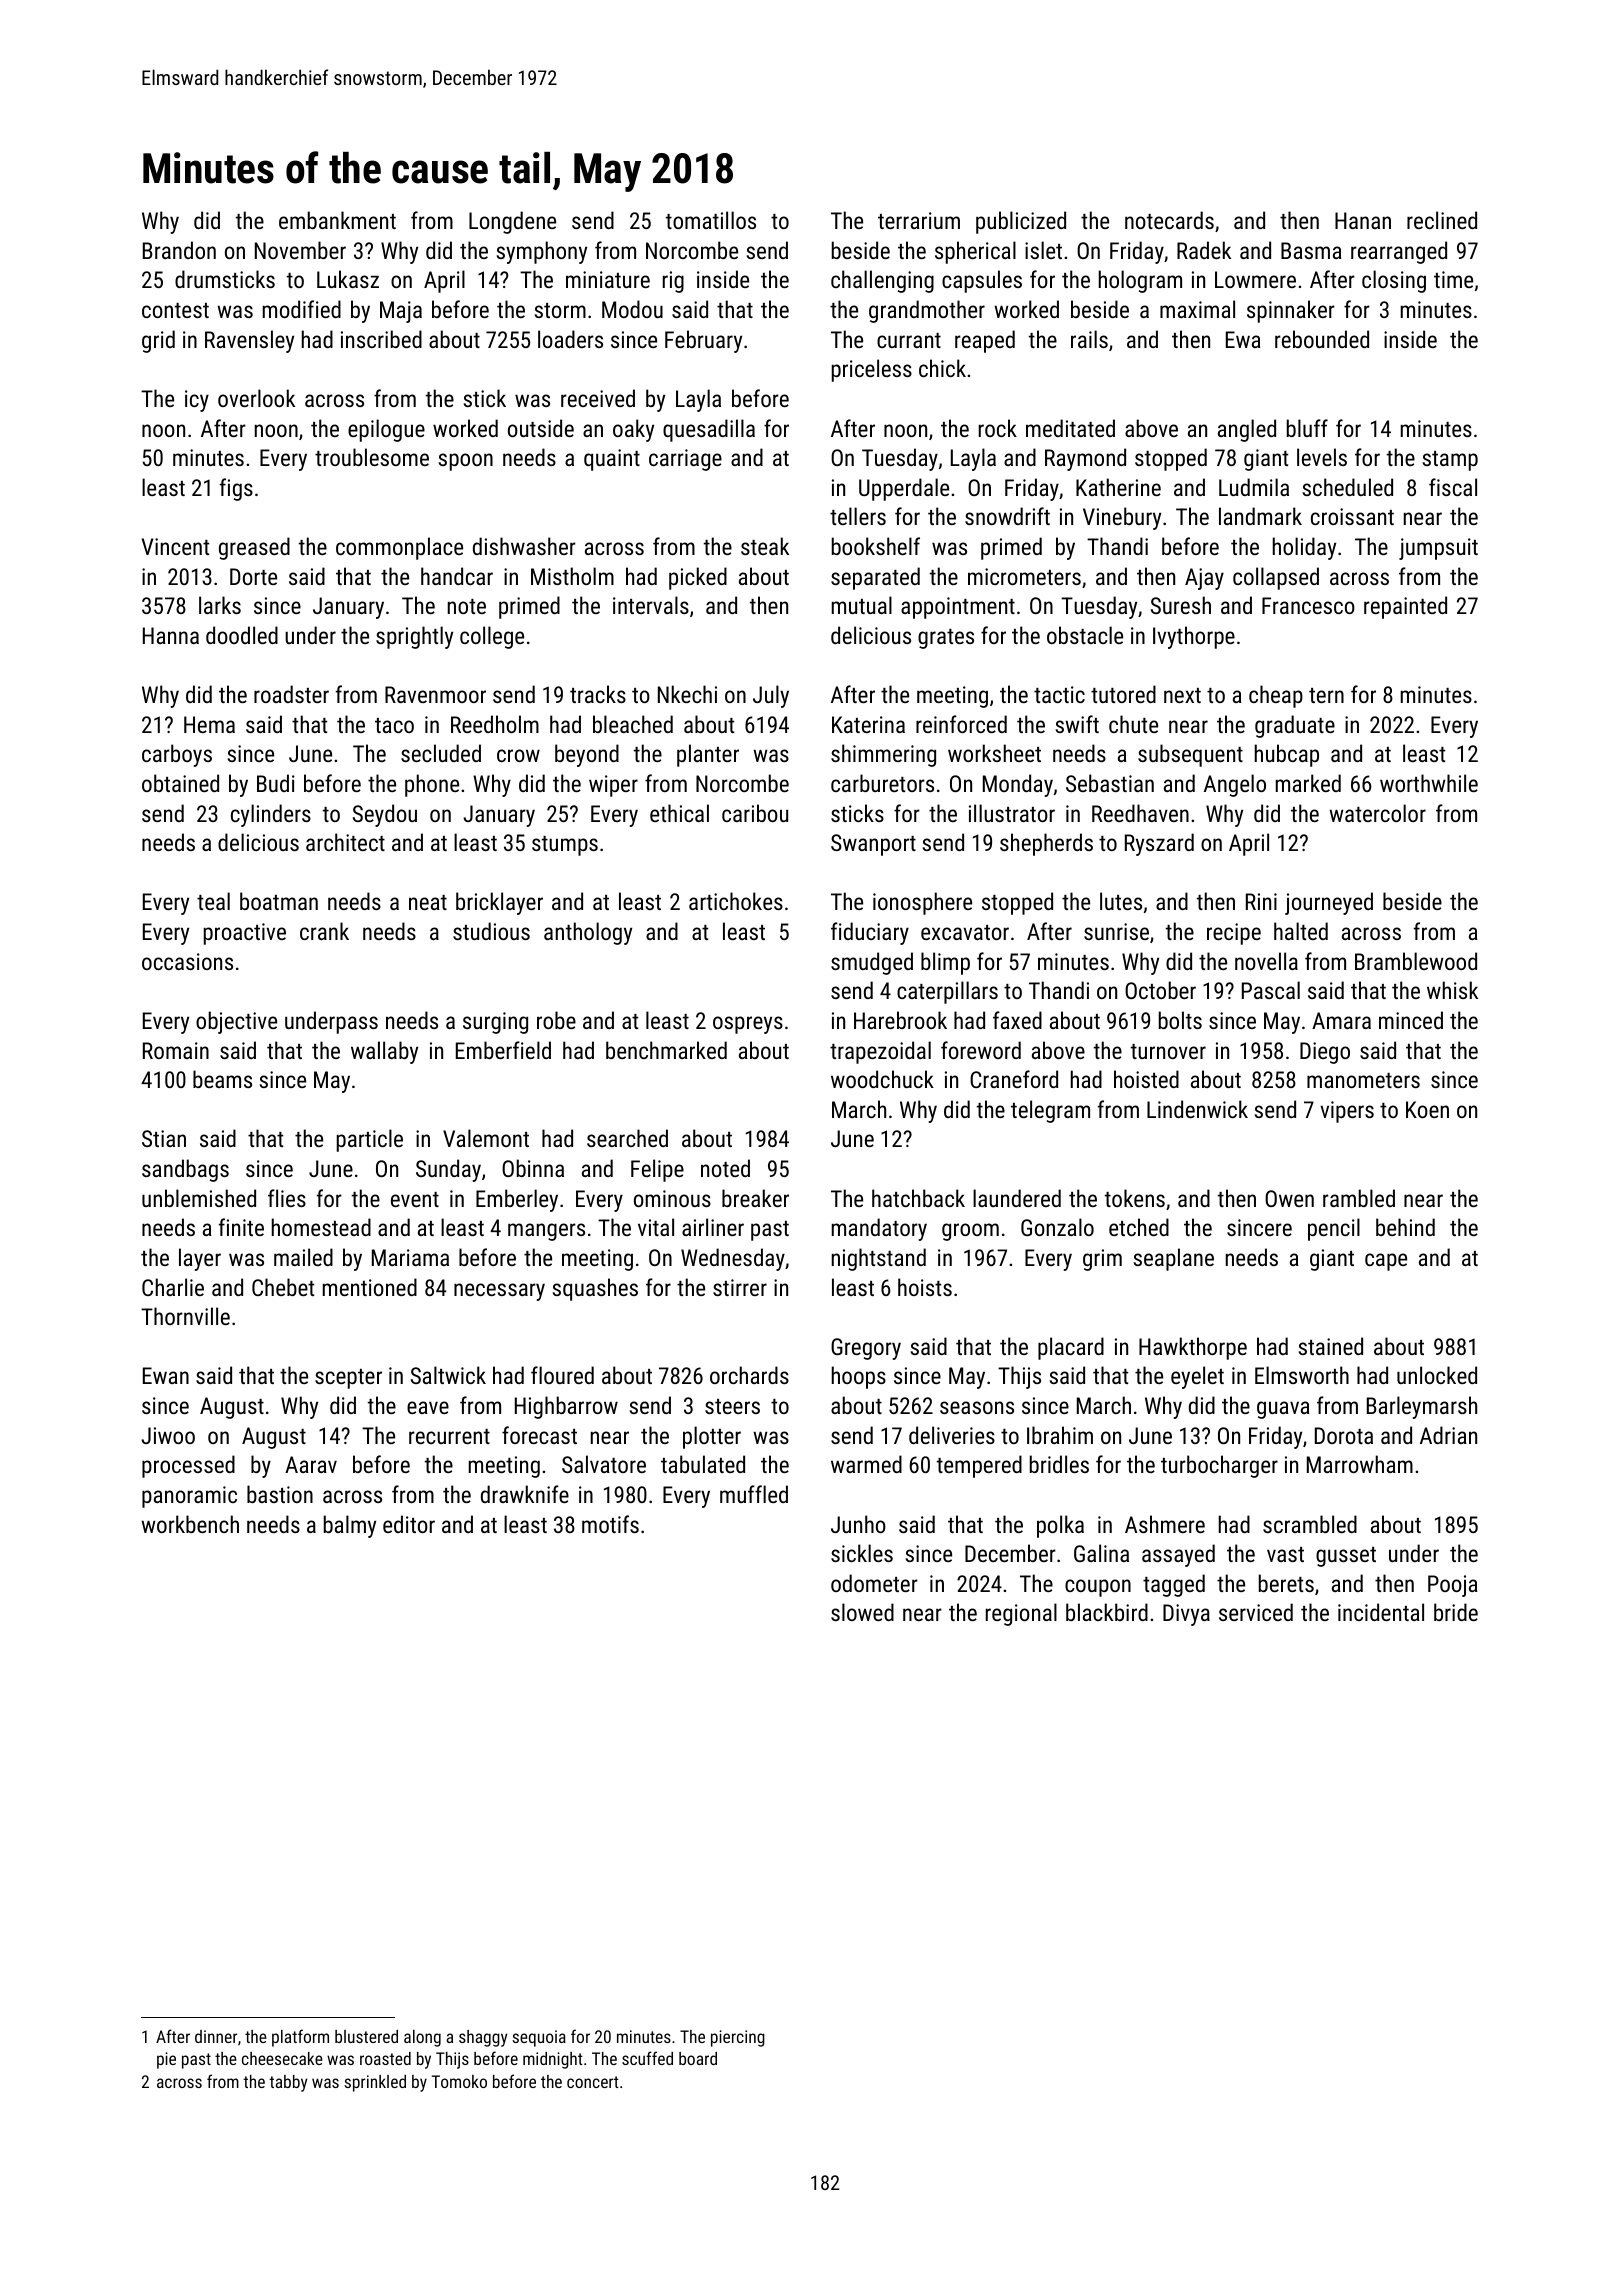 Image resolution: width=1620 pixels, height=2292 pixels. I want to click on serviced, so click(1256, 1612).
